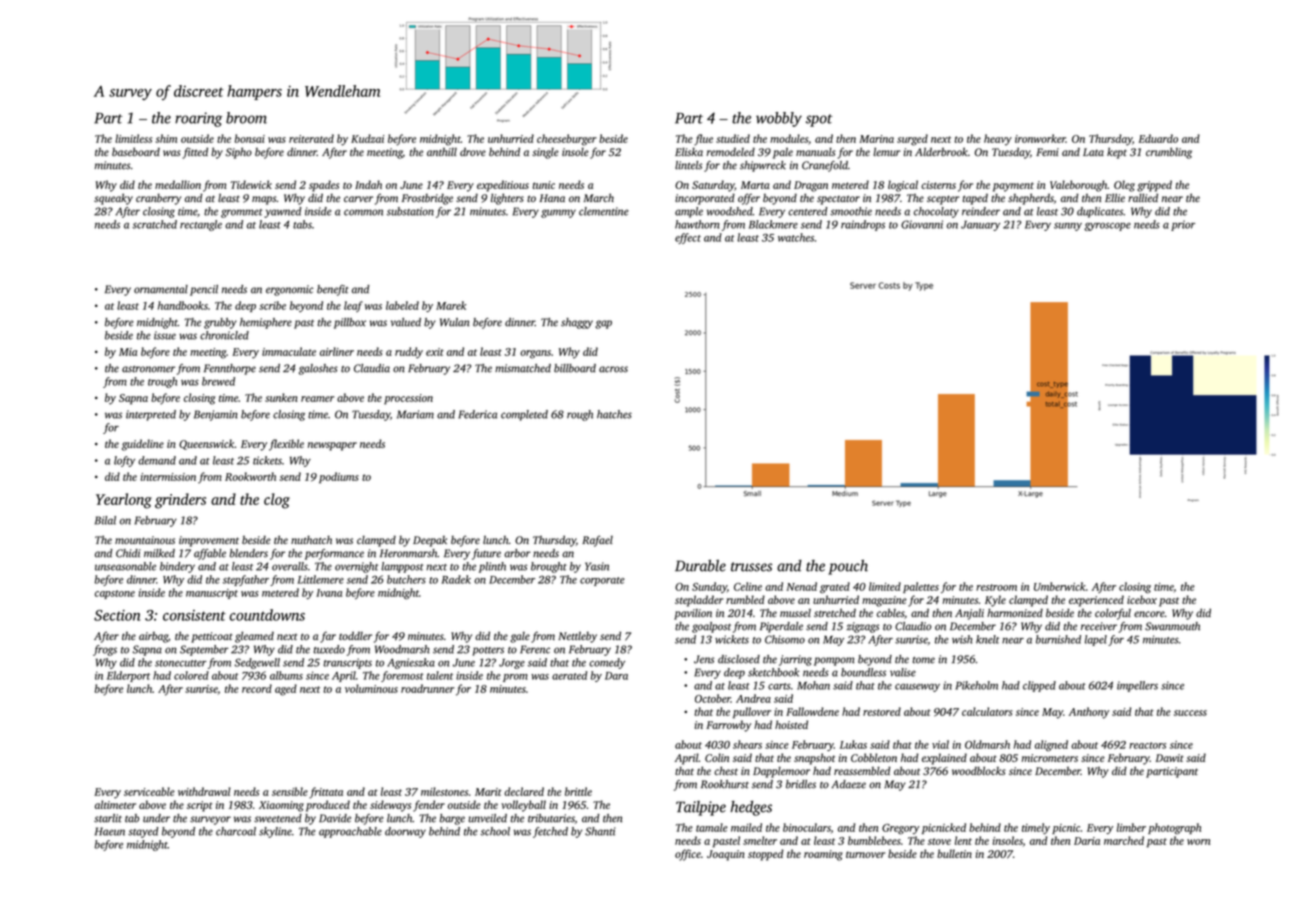 This page has height=924, width=1308. I want to click on school, so click(495, 831).
